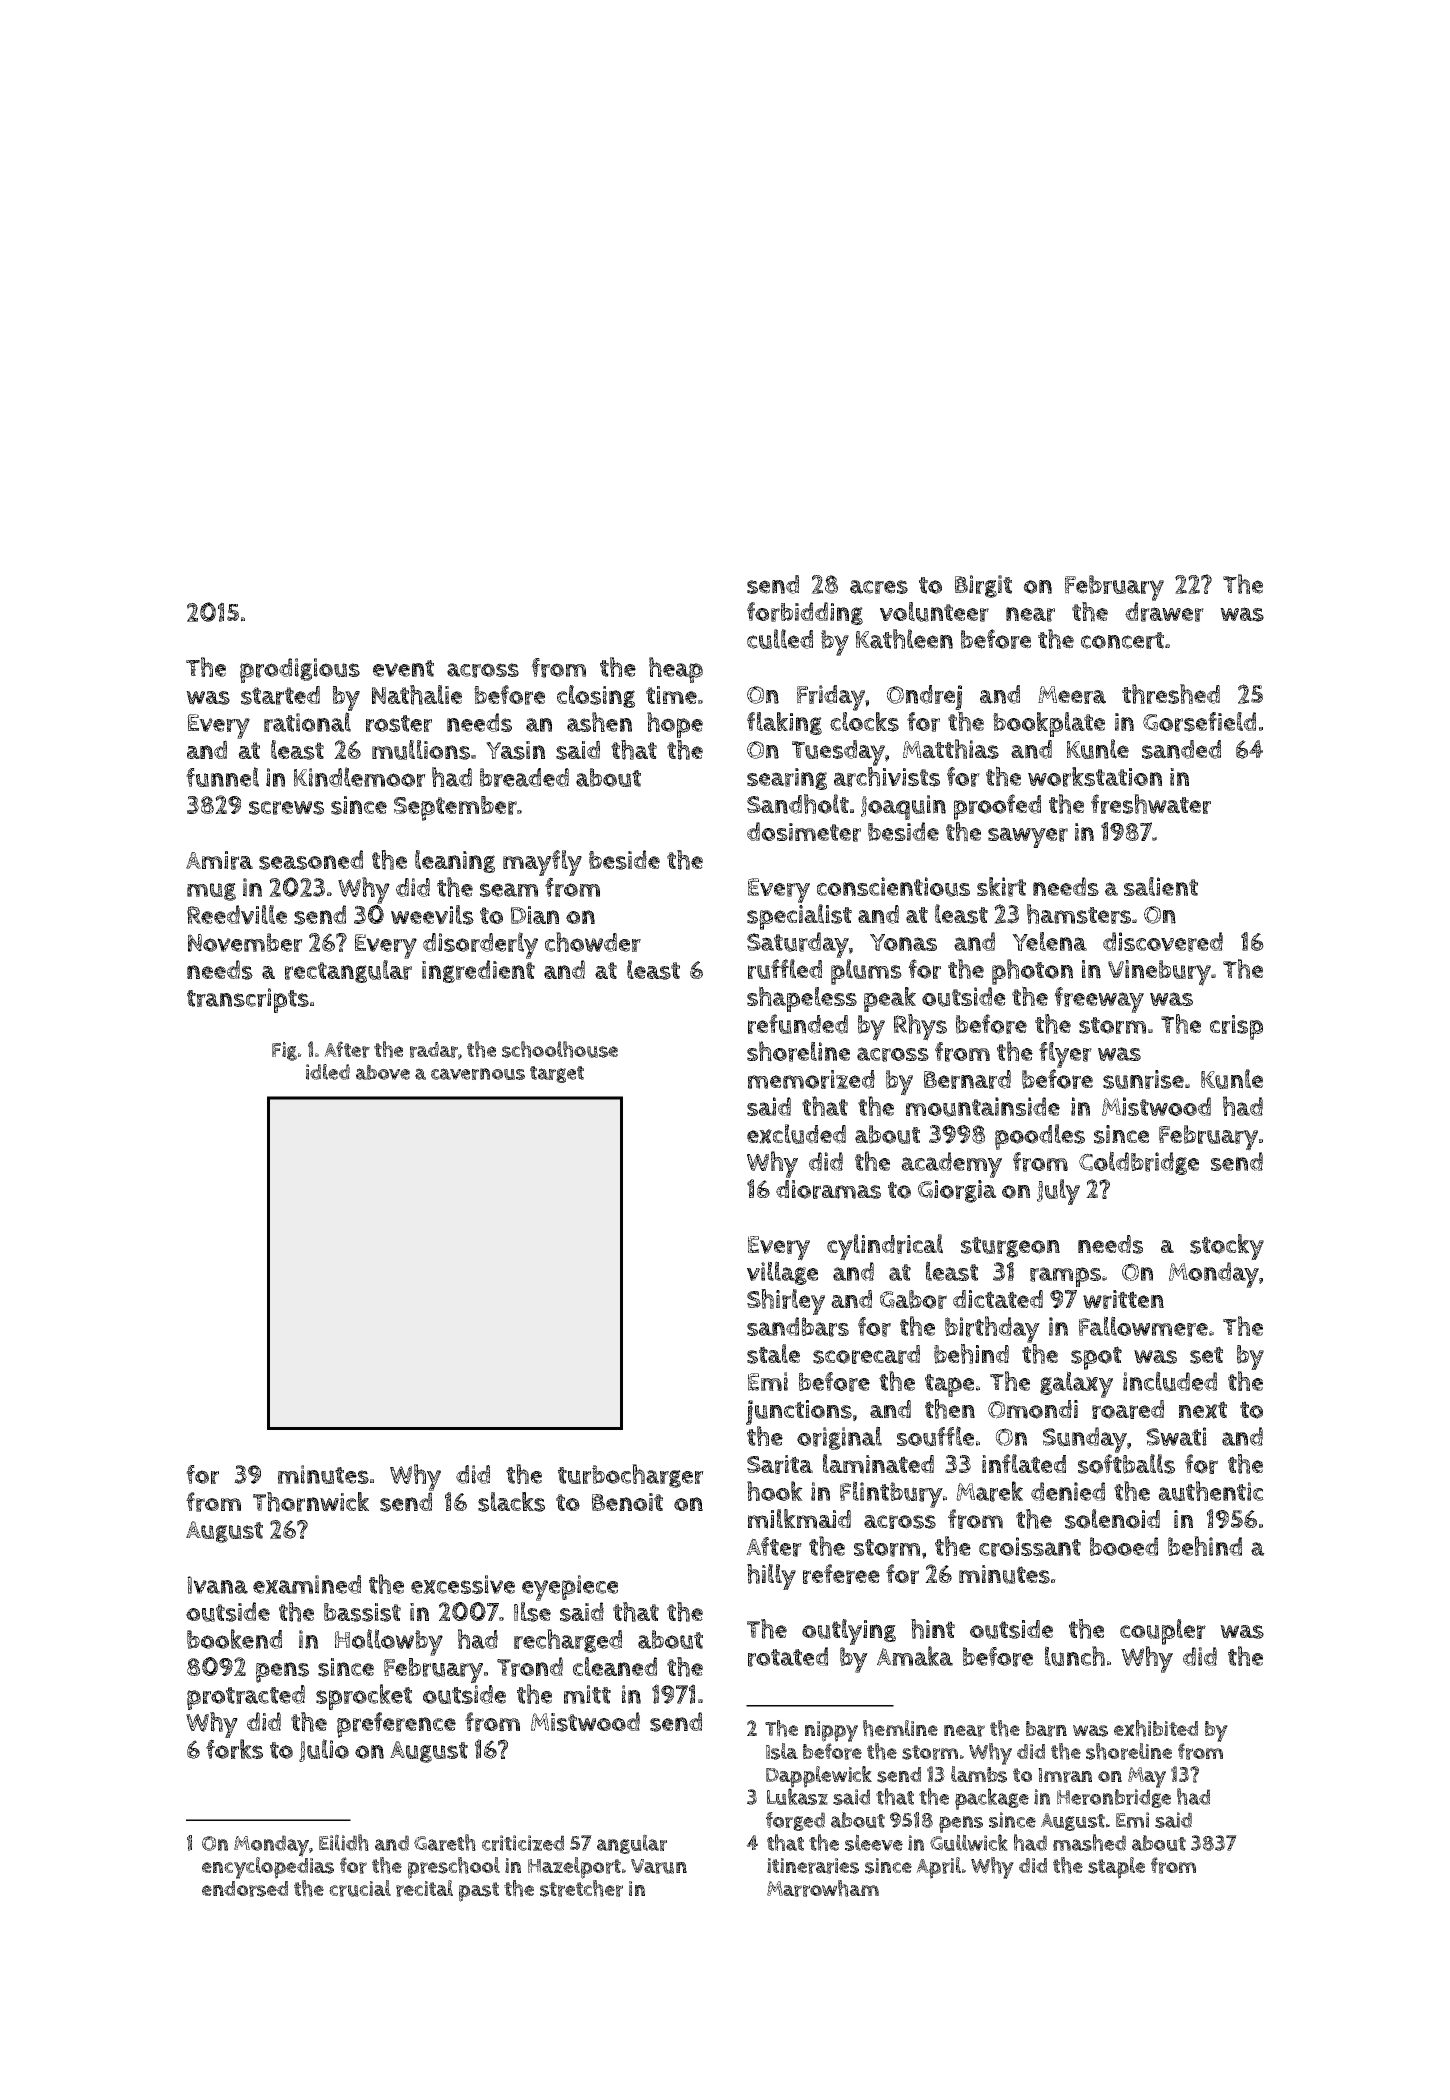 This image has width=1450, height=2100. Describe the element at coordinates (786, 1302) in the image. I see `Shirley` at that location.
